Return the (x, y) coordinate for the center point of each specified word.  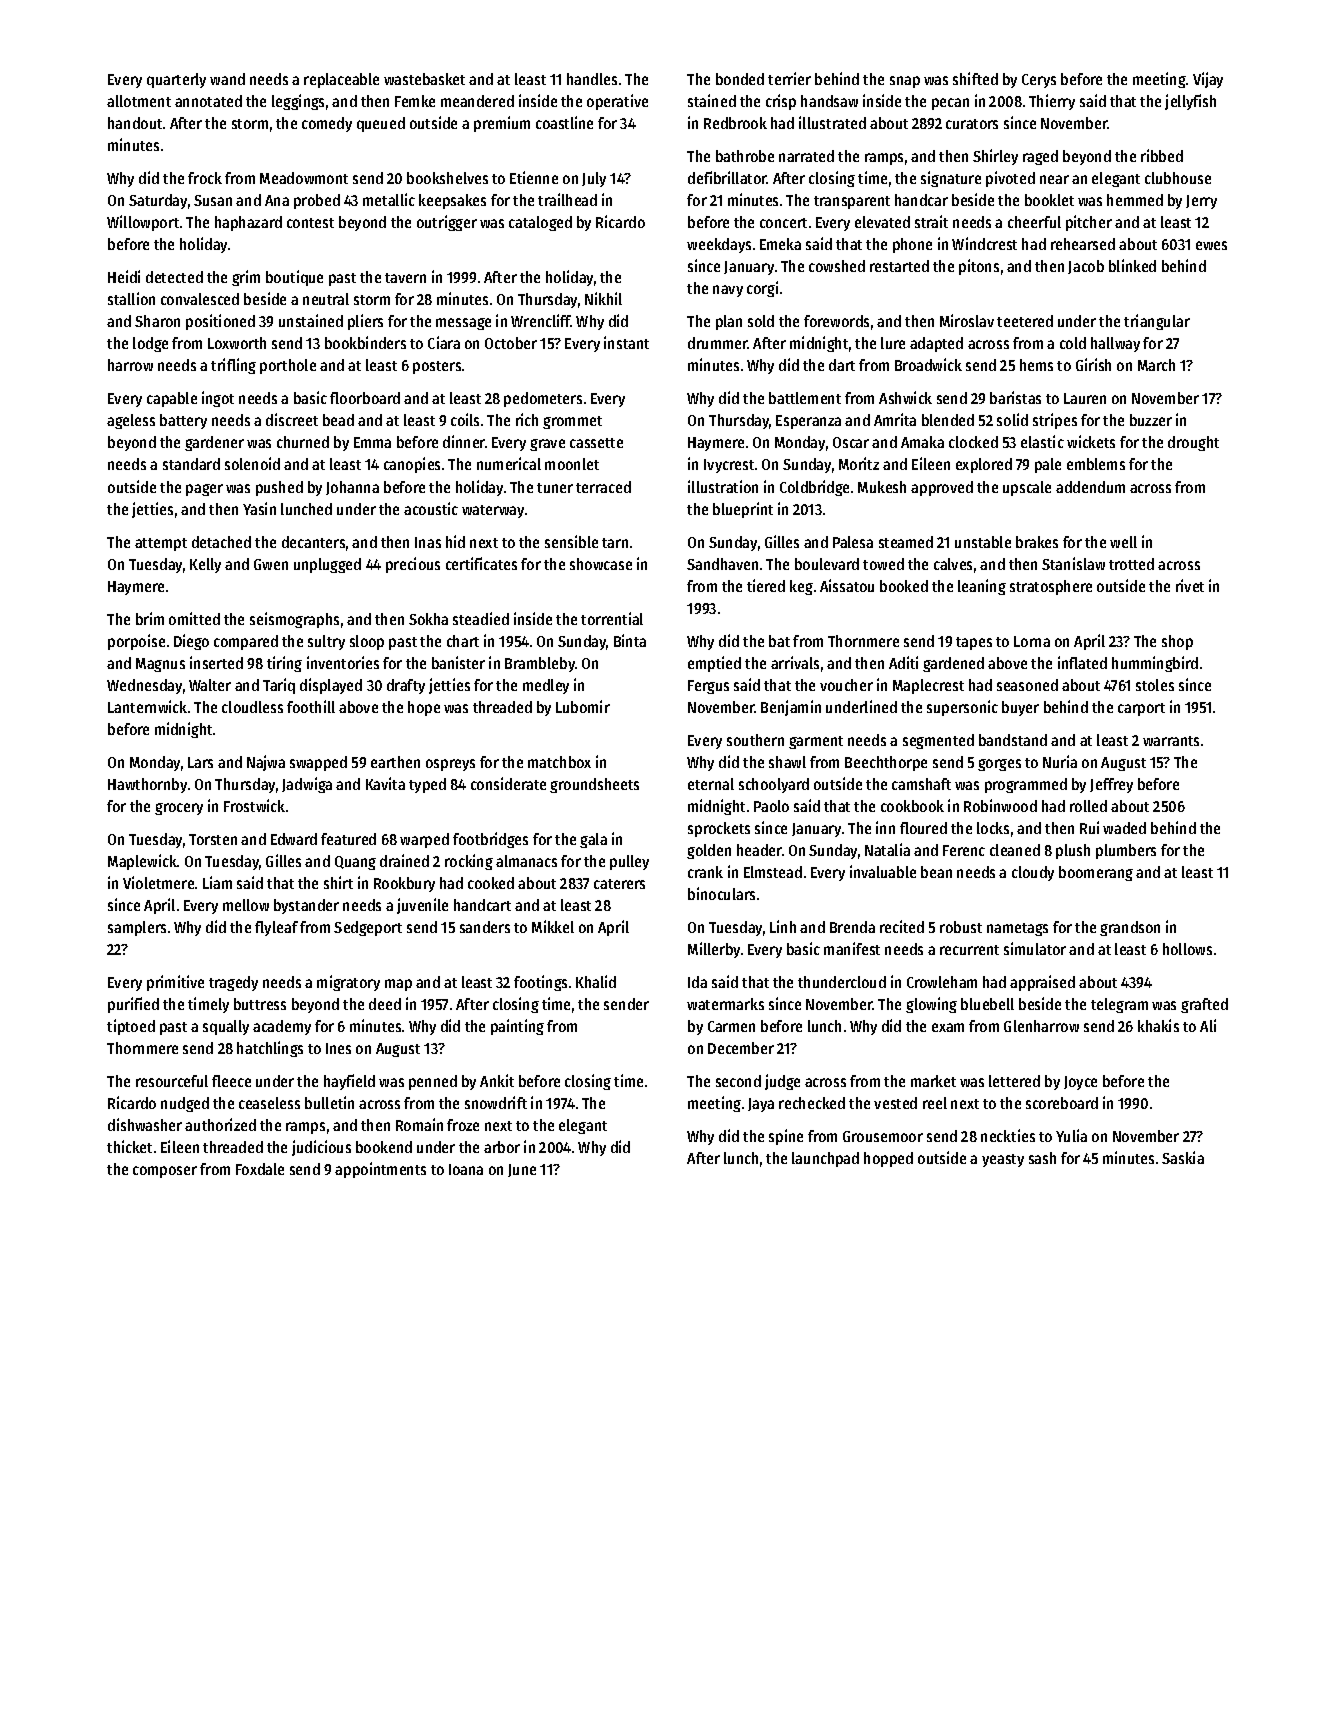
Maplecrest (928, 686)
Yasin (259, 508)
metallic (389, 199)
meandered (477, 101)
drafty (406, 686)
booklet (1049, 200)
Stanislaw (1073, 563)
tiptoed (131, 1027)
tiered (766, 585)
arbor (502, 1147)
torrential (612, 618)
